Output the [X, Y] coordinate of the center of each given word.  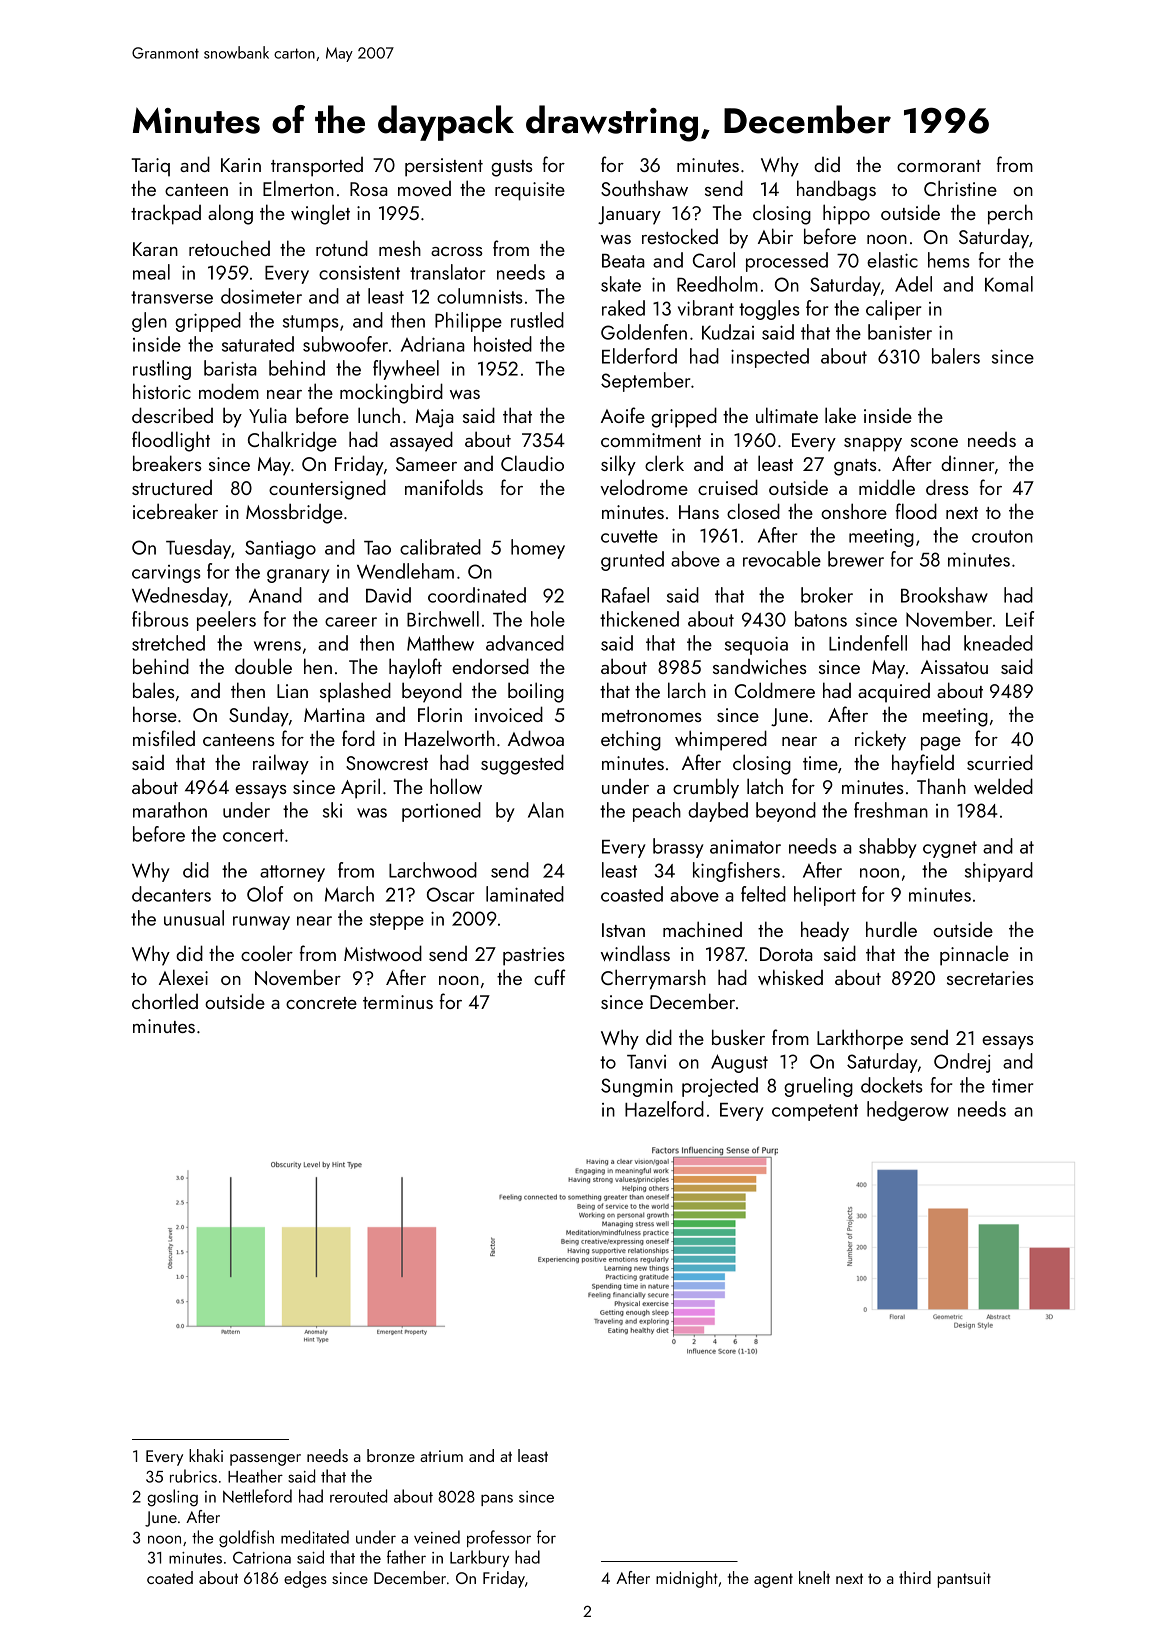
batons [821, 619]
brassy [678, 848]
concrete [321, 1003]
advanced [525, 643]
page [941, 744]
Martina [334, 715]
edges [305, 1579]
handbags [836, 190]
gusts [512, 168]
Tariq [150, 167]
